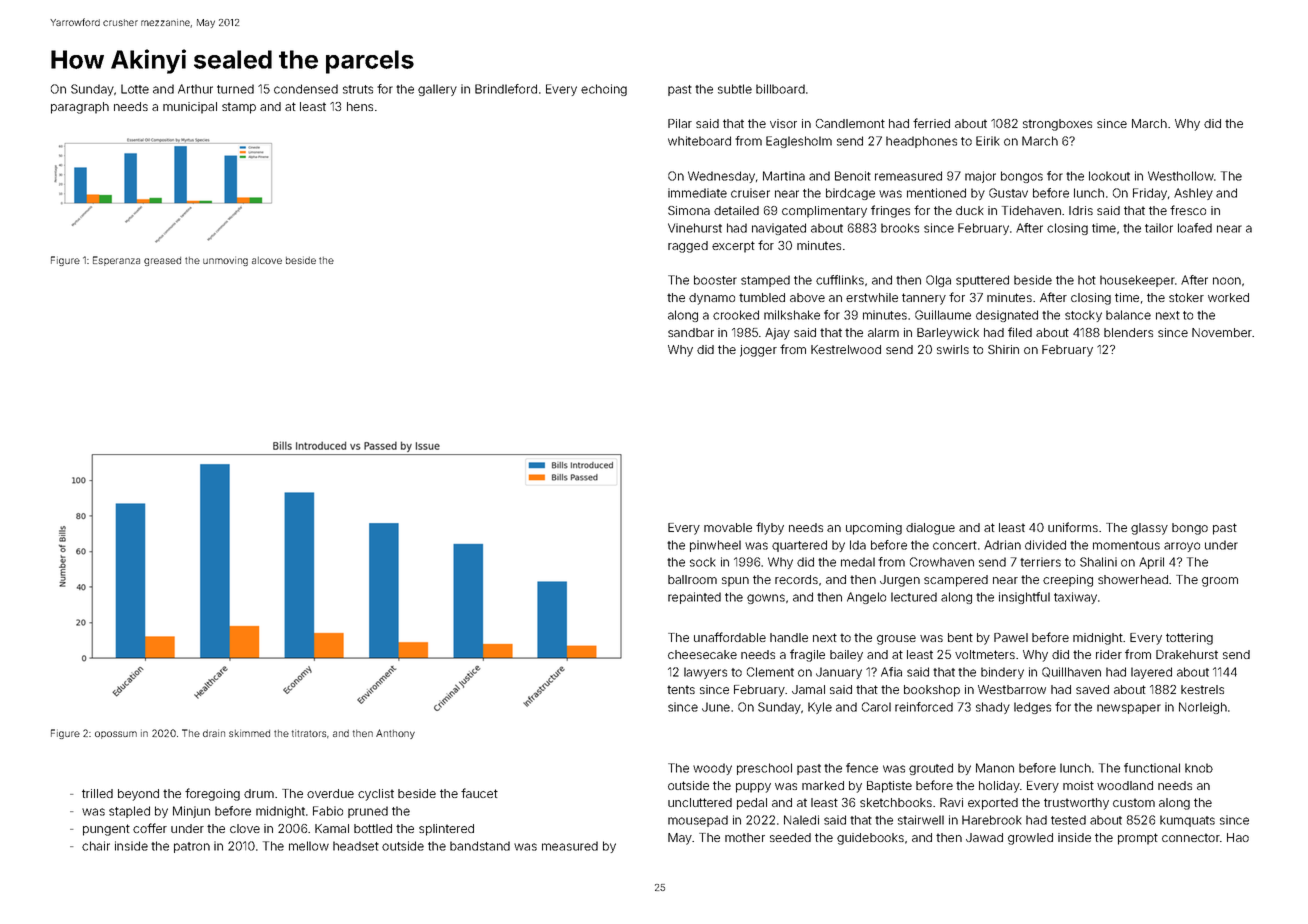 This screenshot has width=1308, height=924. Describe the element at coordinates (96, 846) in the screenshot. I see `chair` at that location.
